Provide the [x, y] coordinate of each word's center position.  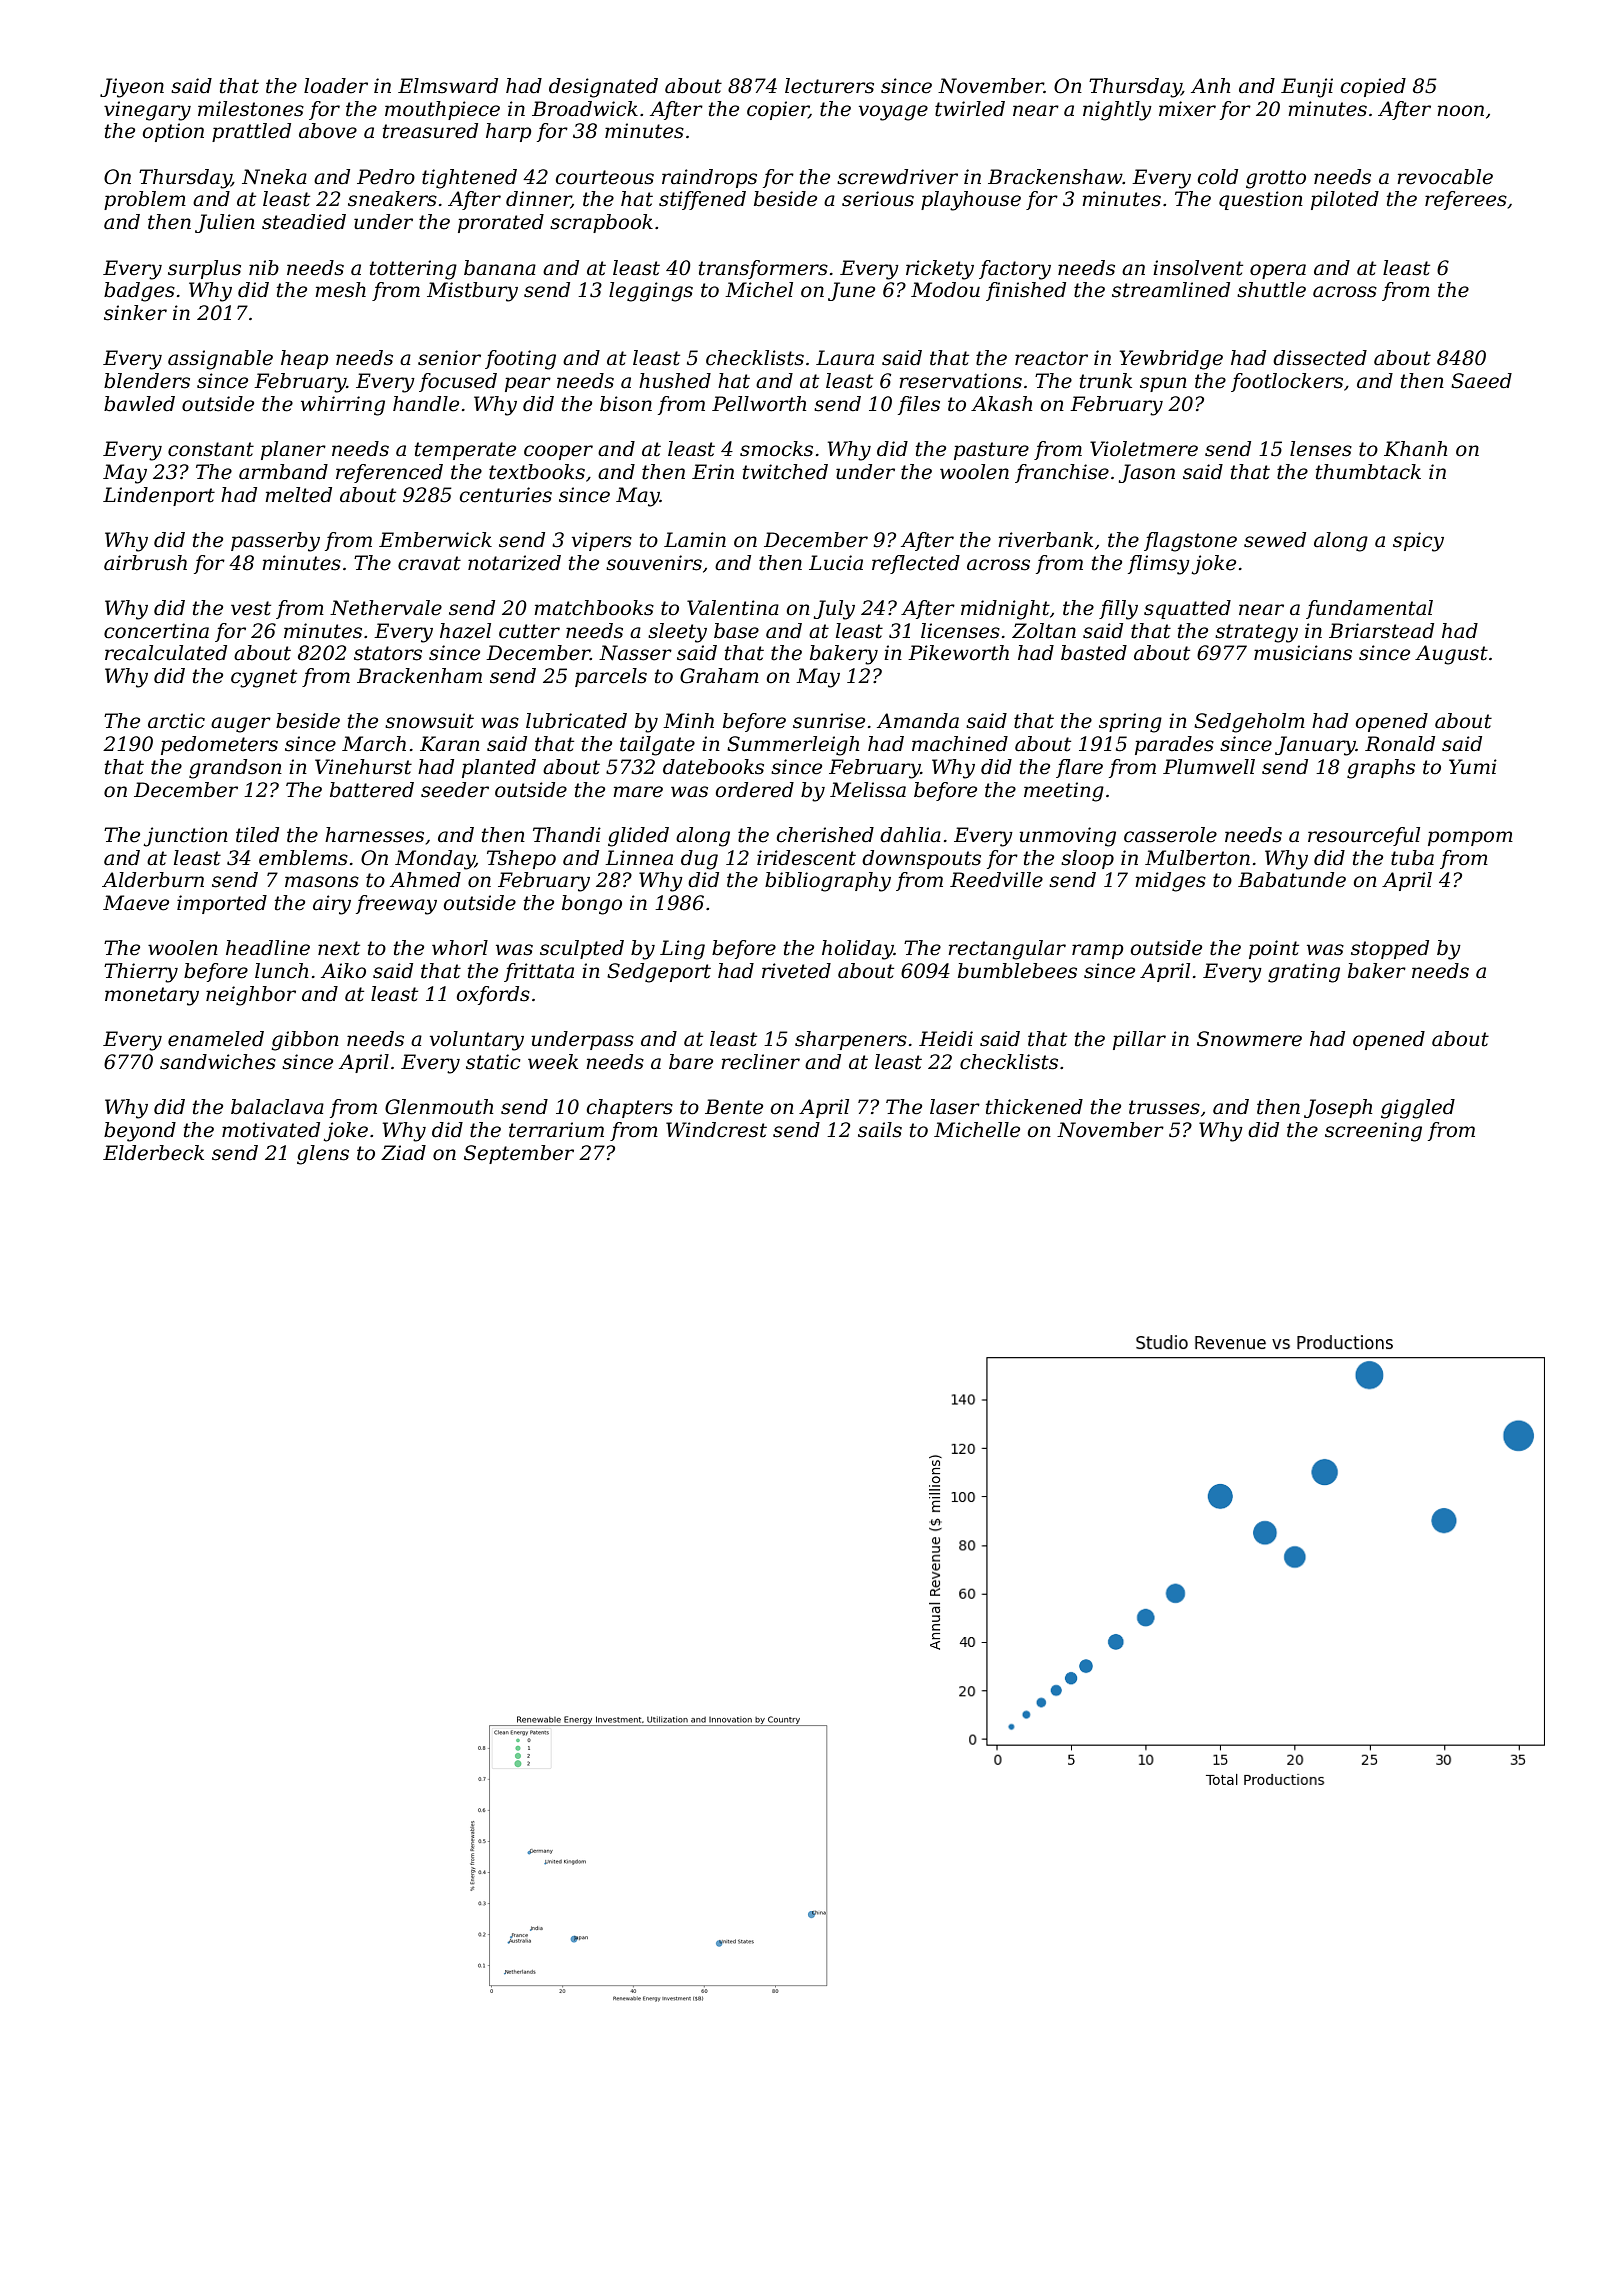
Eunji [1307, 88]
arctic [176, 721]
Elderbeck [153, 1153]
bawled [139, 404]
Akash [1001, 404]
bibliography [828, 882]
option [173, 132]
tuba [1412, 858]
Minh [688, 720]
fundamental [1369, 609]
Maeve [136, 903]
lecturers [829, 86]
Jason [1147, 473]
